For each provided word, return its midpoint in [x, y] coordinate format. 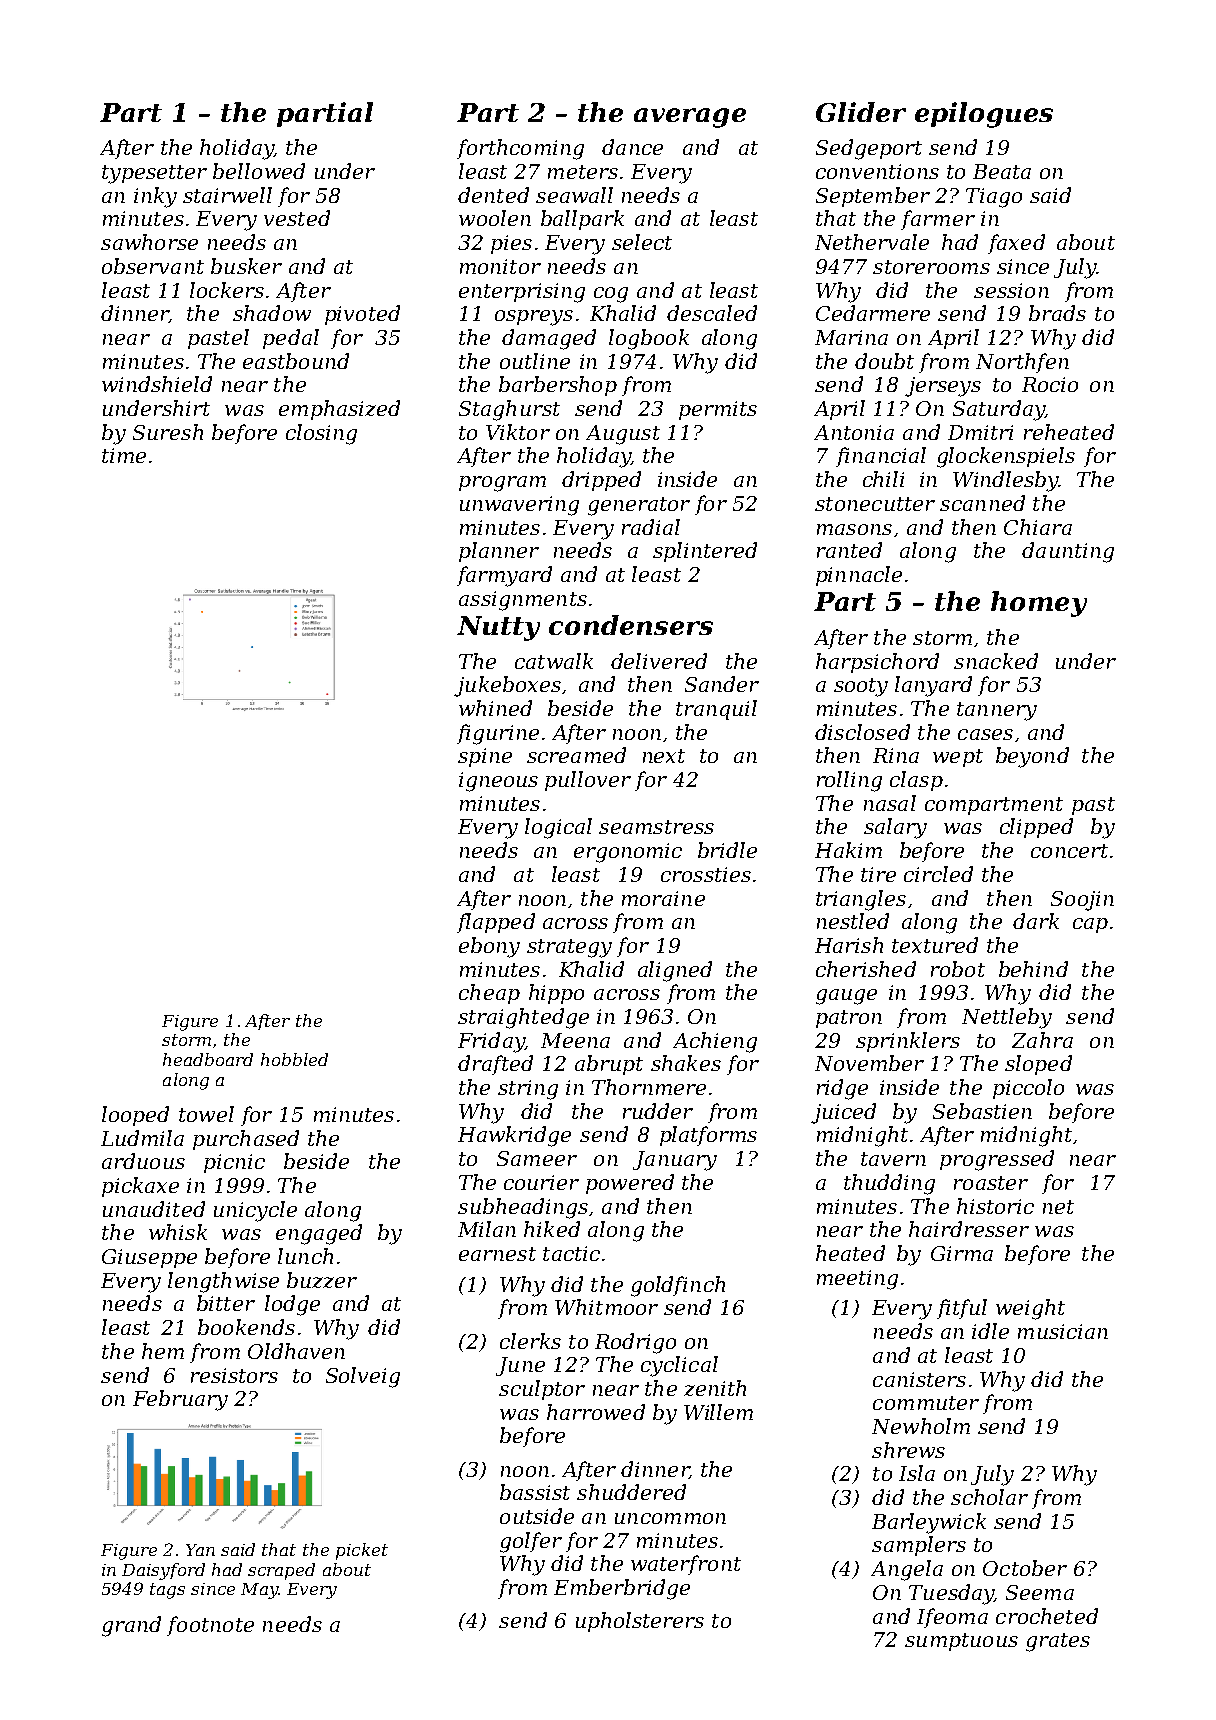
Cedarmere [873, 313]
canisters [919, 1379]
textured [935, 945]
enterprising [522, 293]
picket [362, 1551]
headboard [208, 1059]
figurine [498, 734]
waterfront [686, 1565]
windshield [157, 384]
